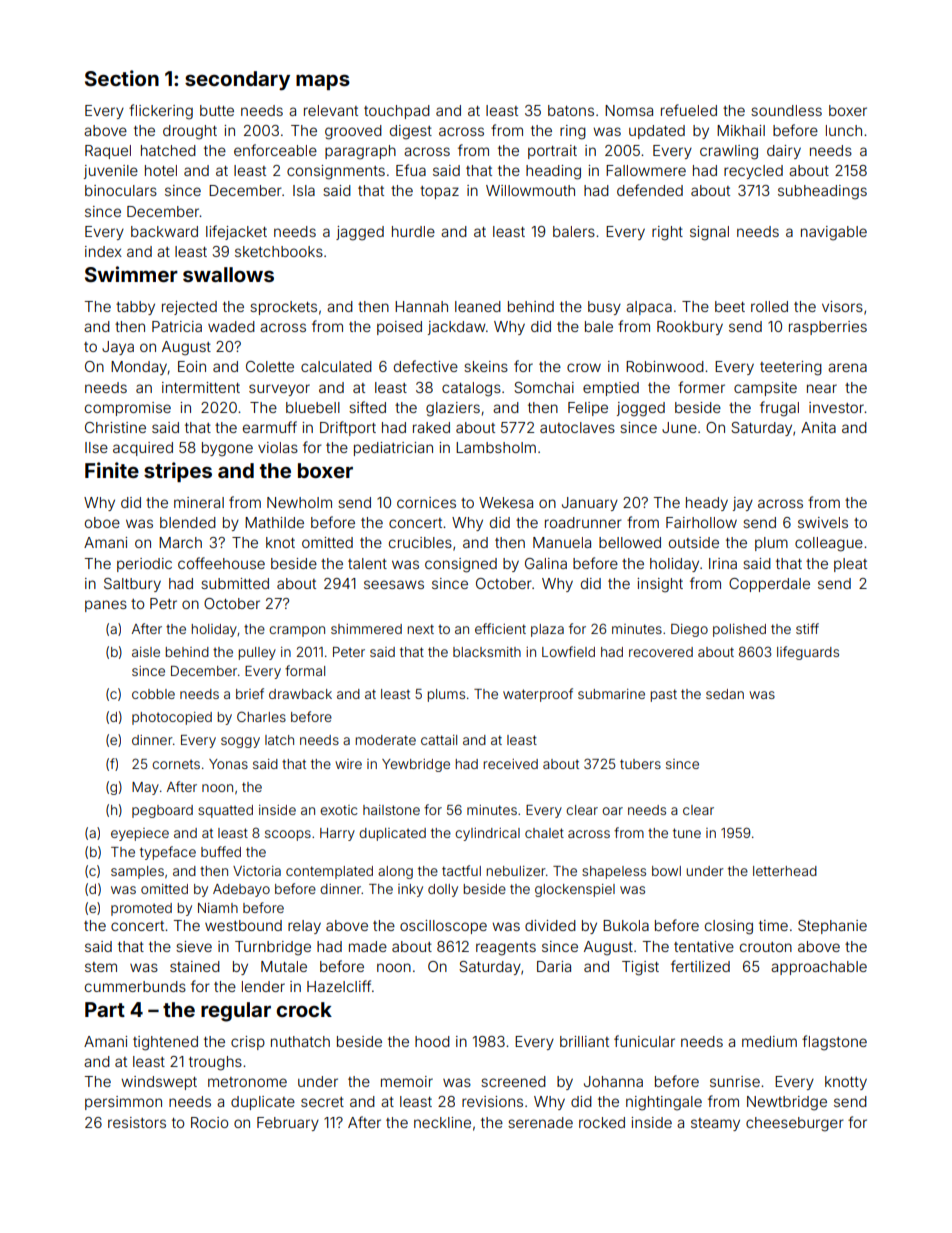 The height and width of the screenshot is (1233, 952). I want to click on juvenile, so click(111, 172).
